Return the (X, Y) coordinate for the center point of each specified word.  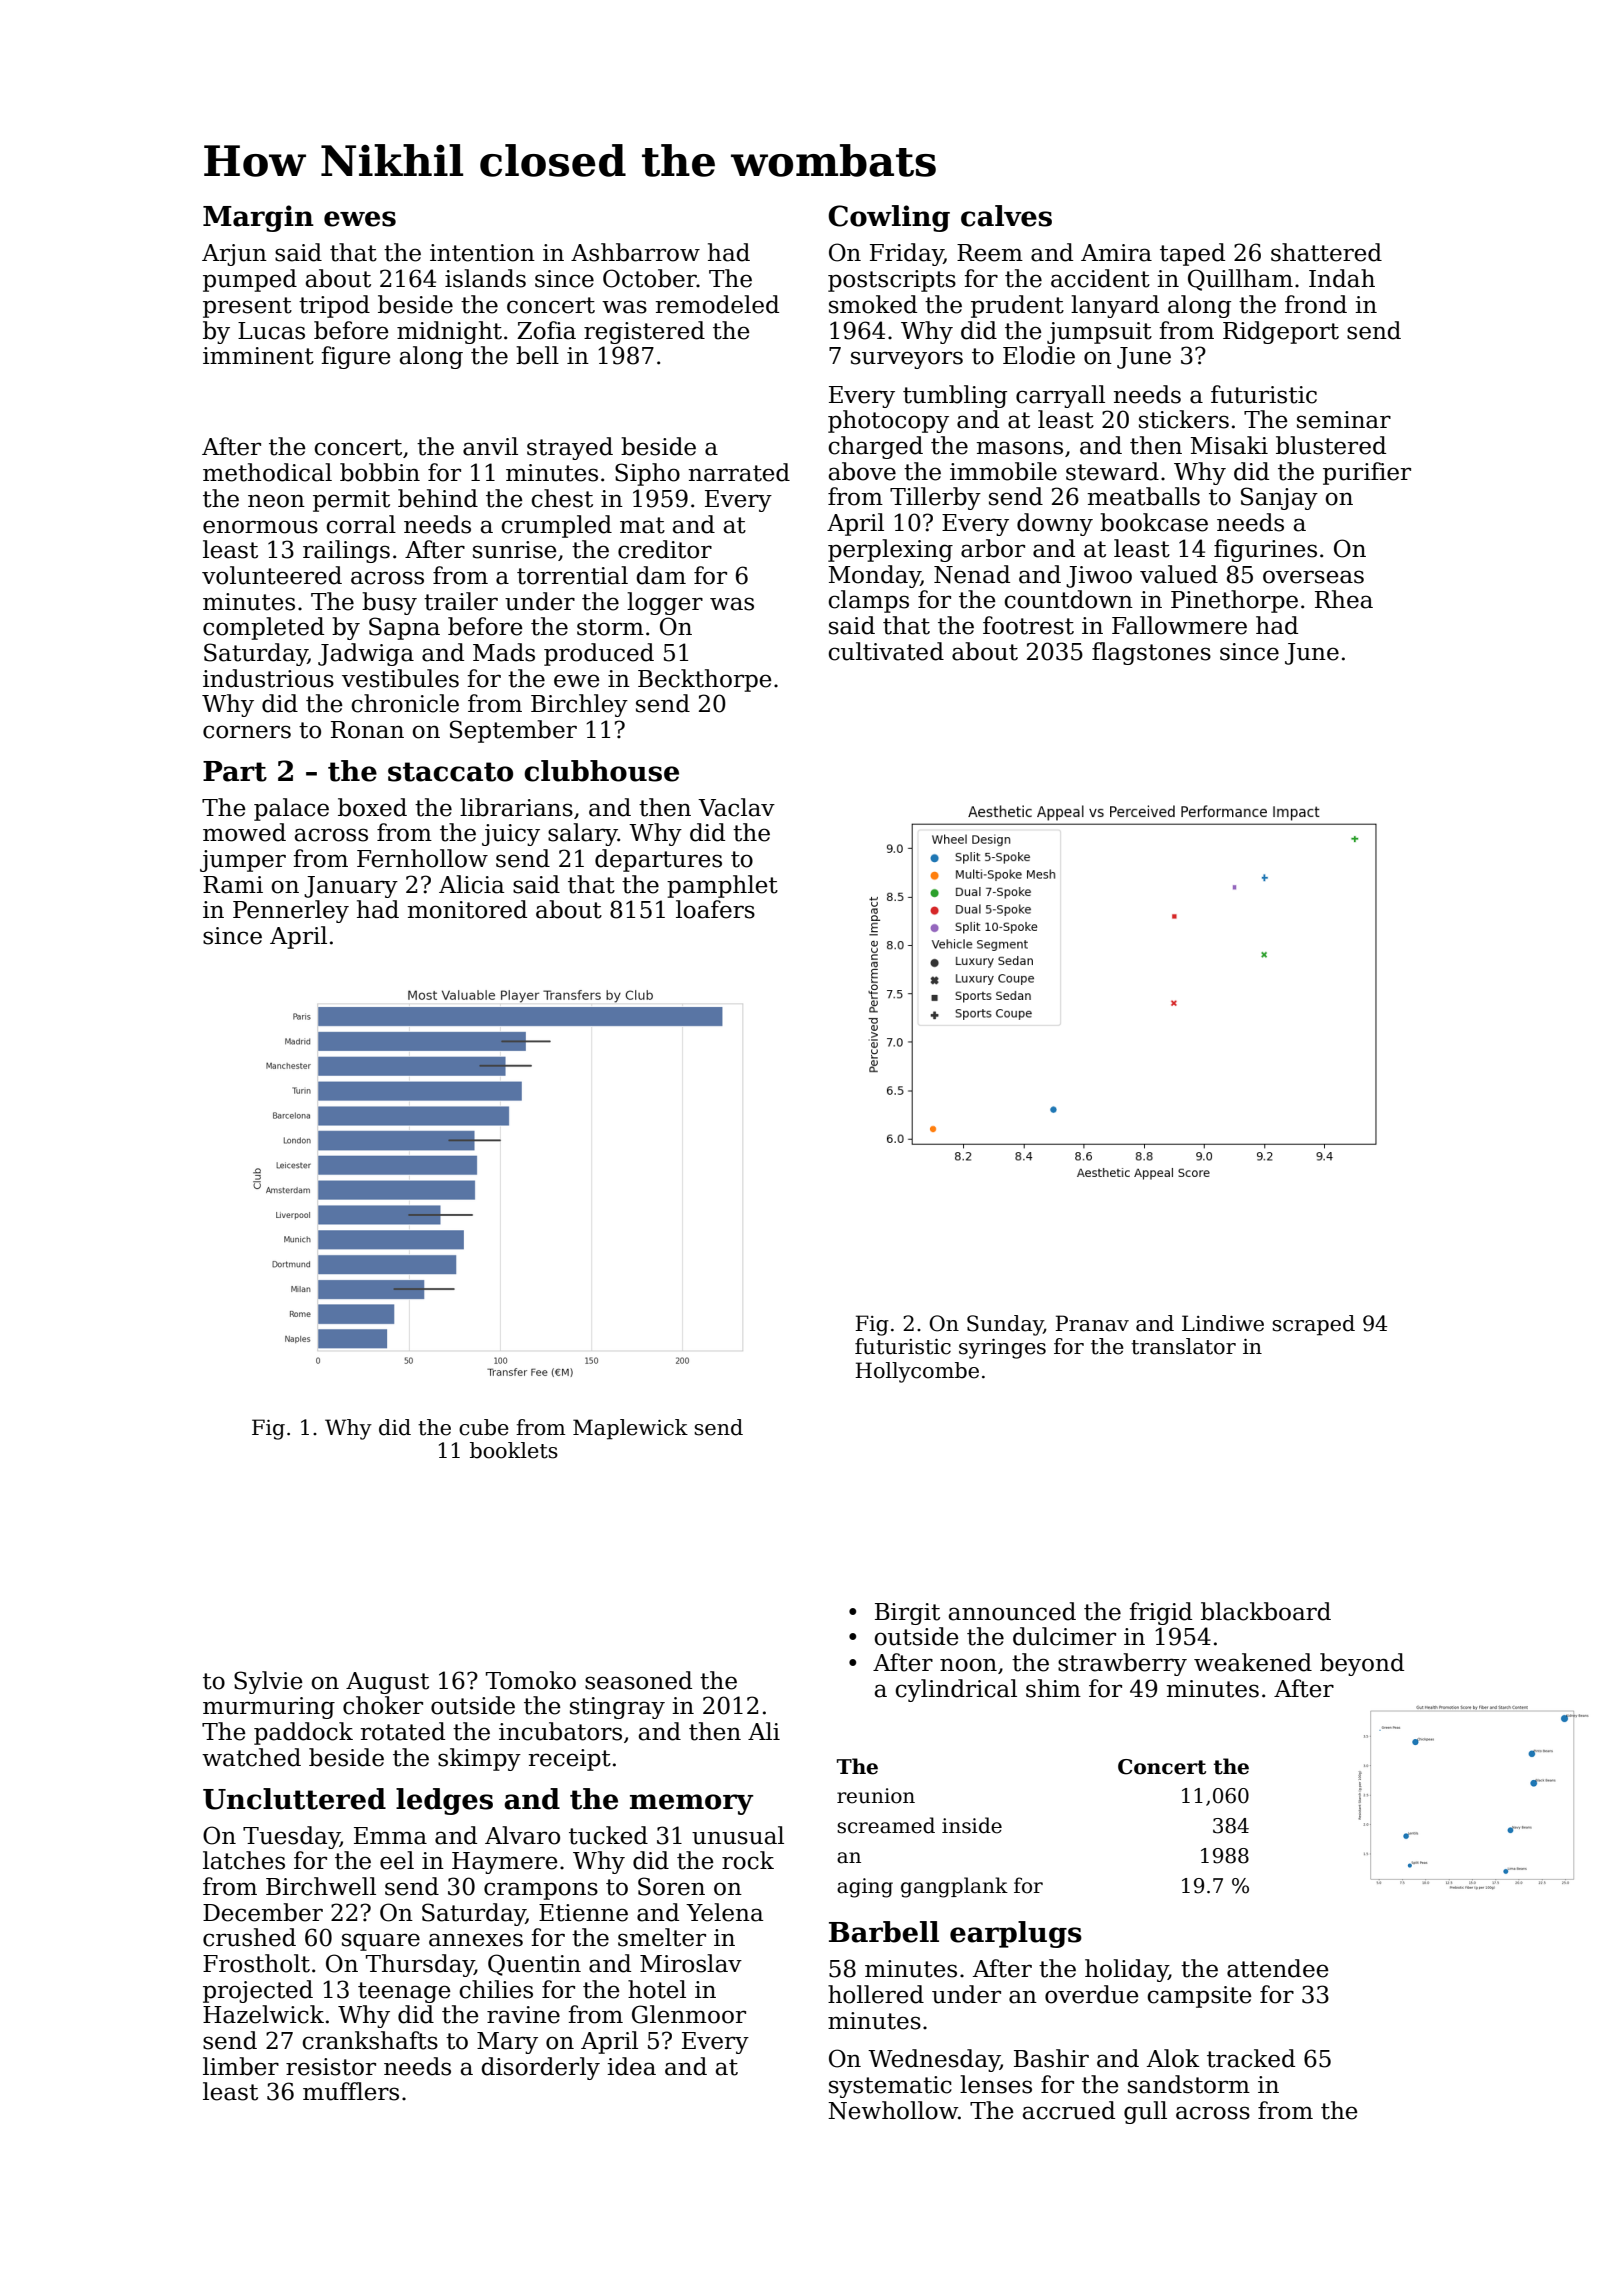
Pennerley (291, 911)
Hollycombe (917, 1372)
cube (484, 1427)
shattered (1326, 252)
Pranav (1092, 1323)
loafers (715, 909)
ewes (360, 219)
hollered (876, 1994)
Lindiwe (1223, 1323)
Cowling (889, 218)
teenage (404, 1992)
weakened (1253, 1662)
